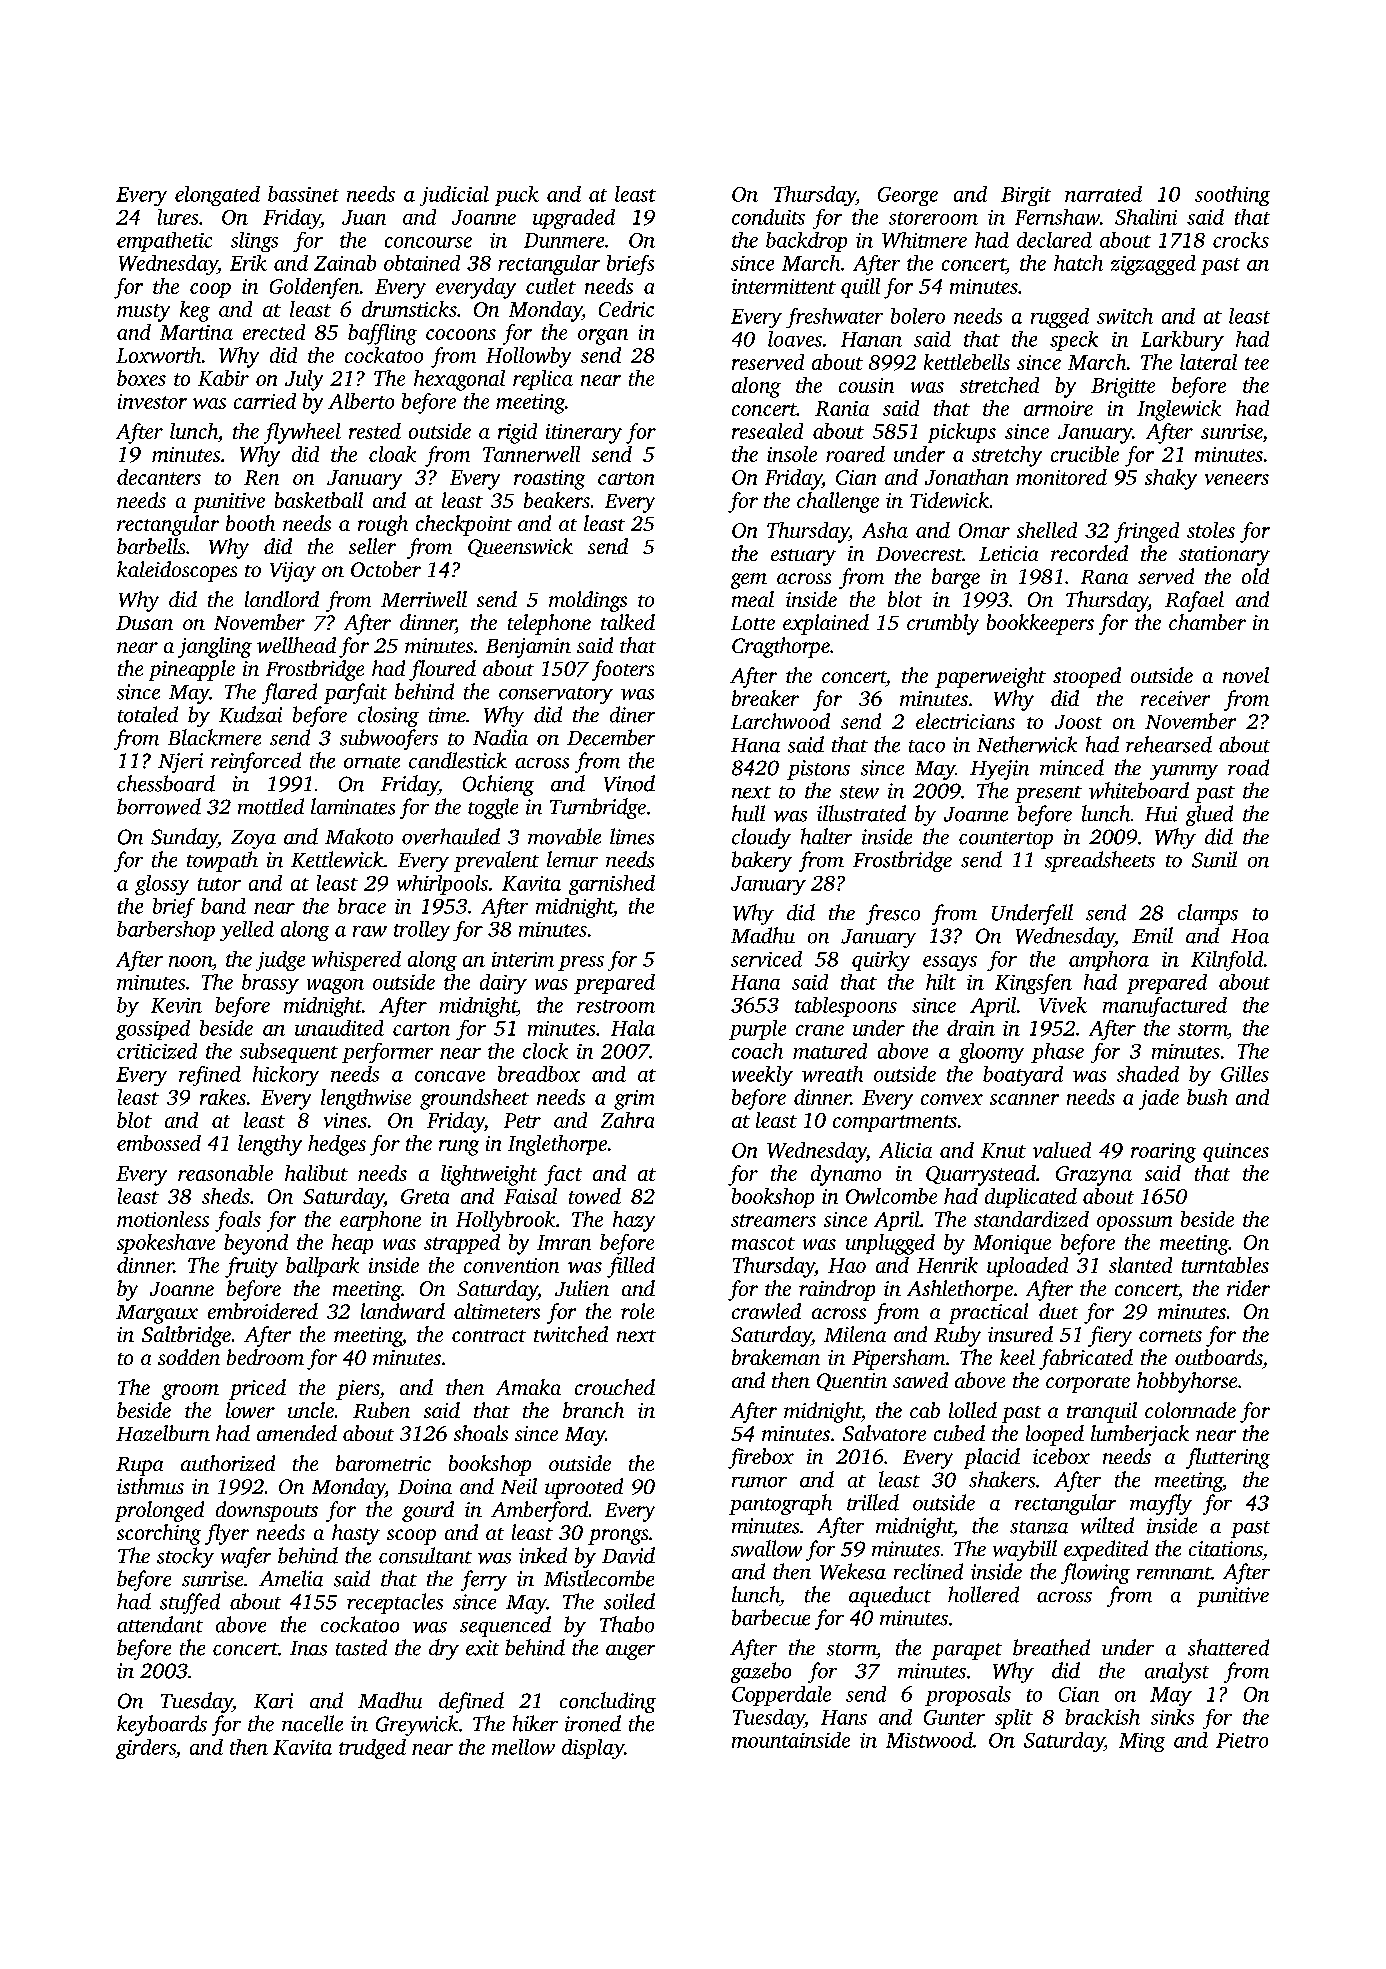  I want to click on fluttering, so click(1228, 1458).
